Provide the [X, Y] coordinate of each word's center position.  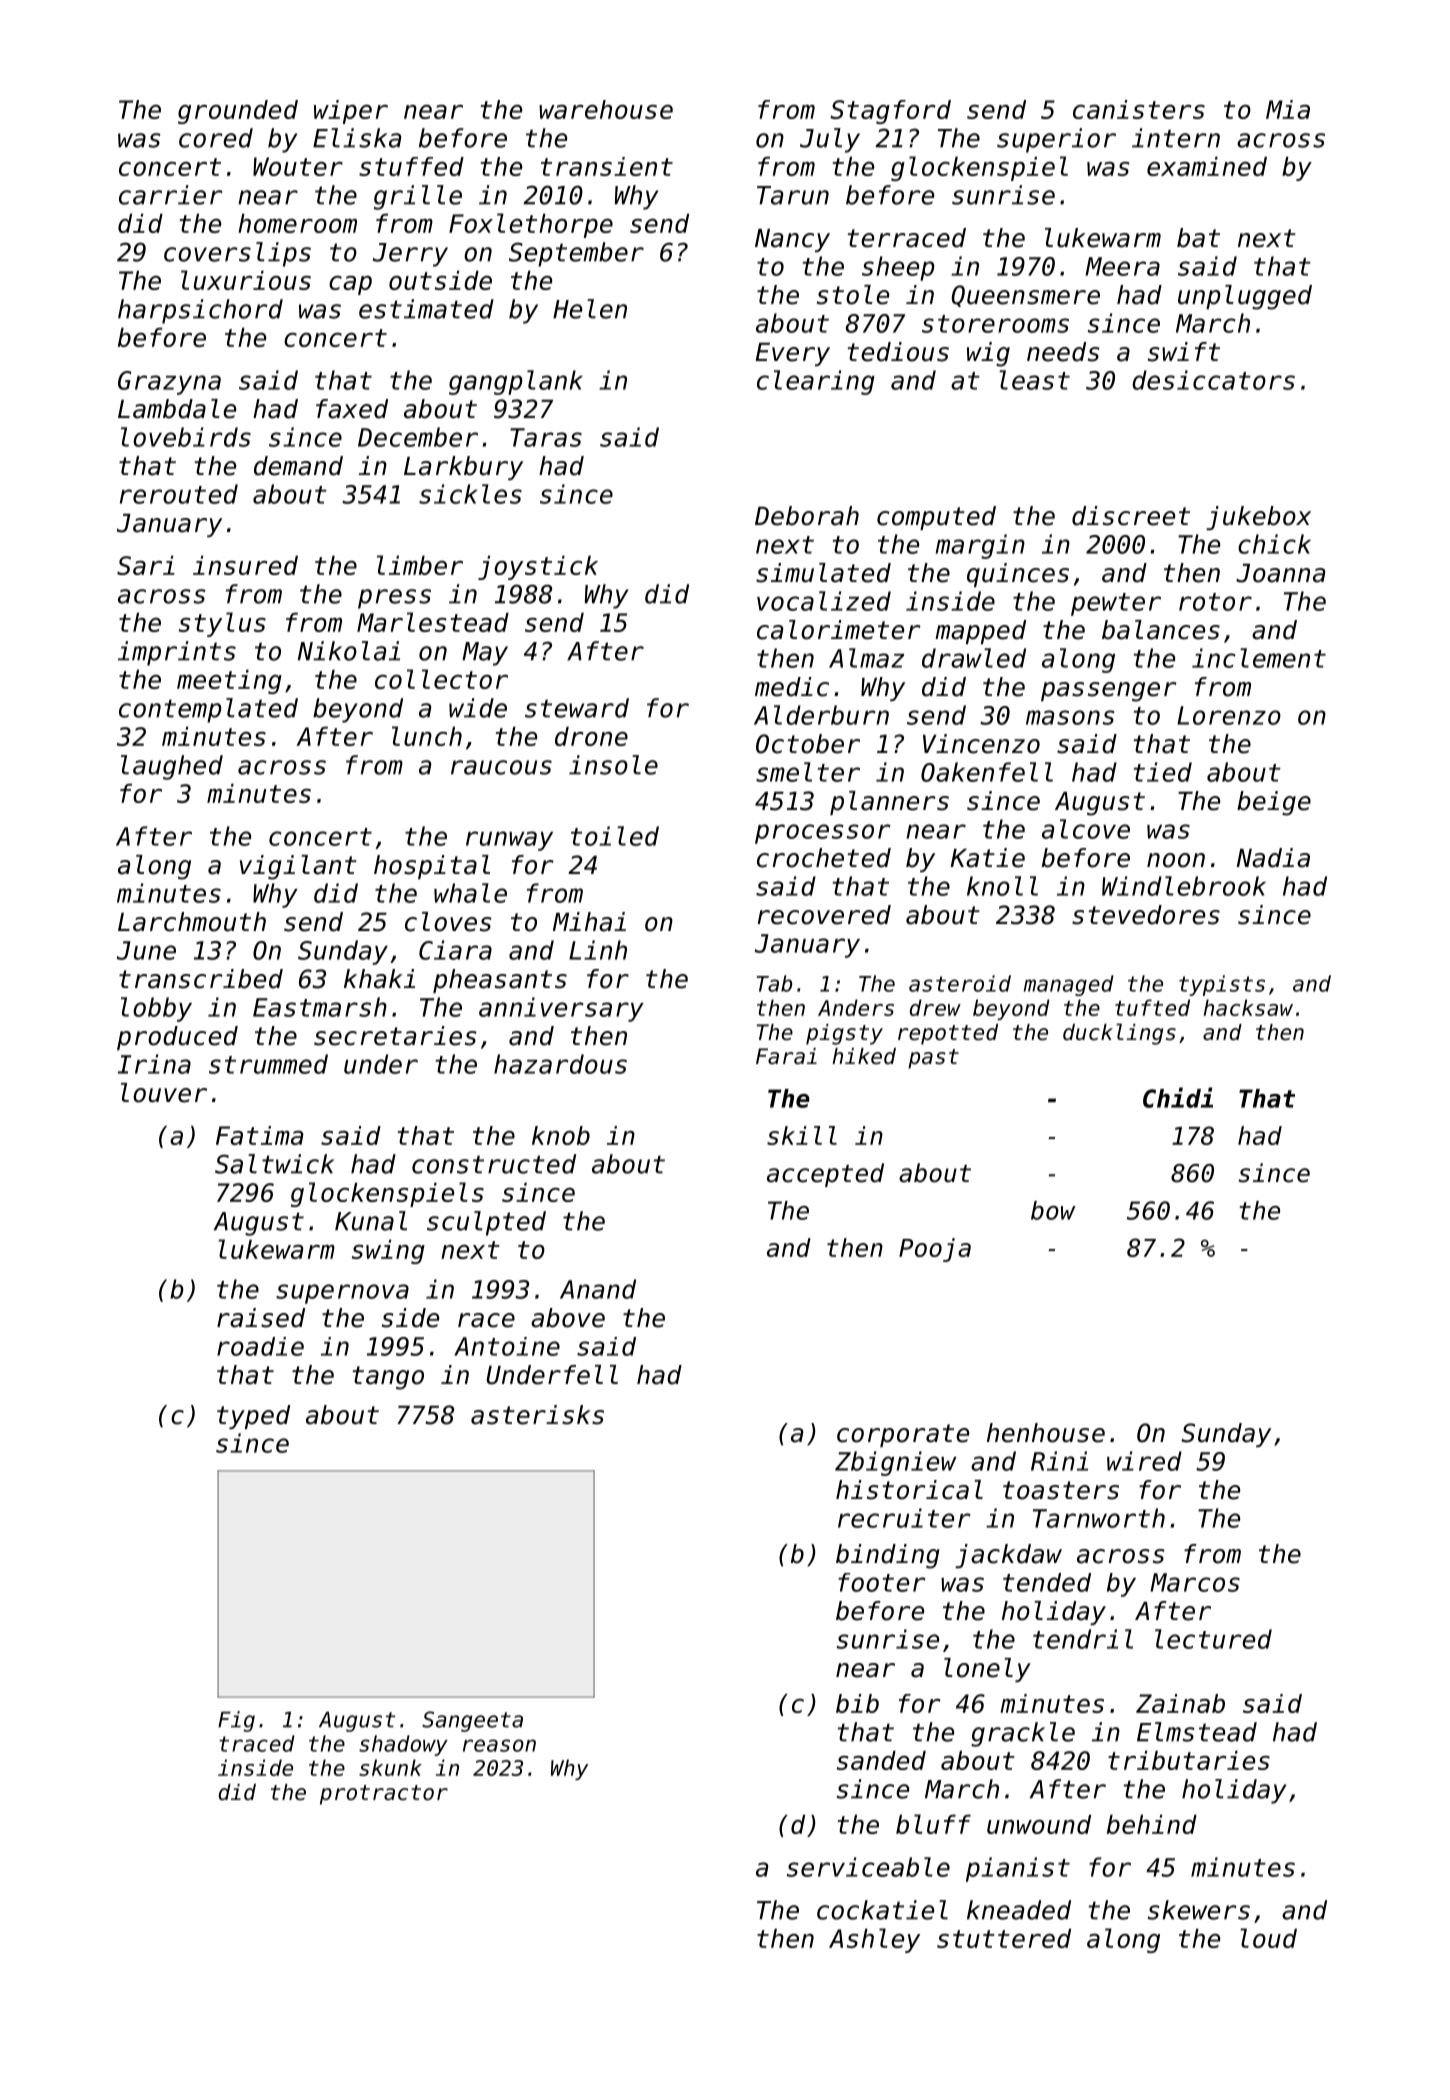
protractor [384, 1795]
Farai [786, 1056]
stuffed [411, 166]
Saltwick [274, 1164]
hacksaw [1248, 1007]
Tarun [793, 195]
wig [988, 354]
